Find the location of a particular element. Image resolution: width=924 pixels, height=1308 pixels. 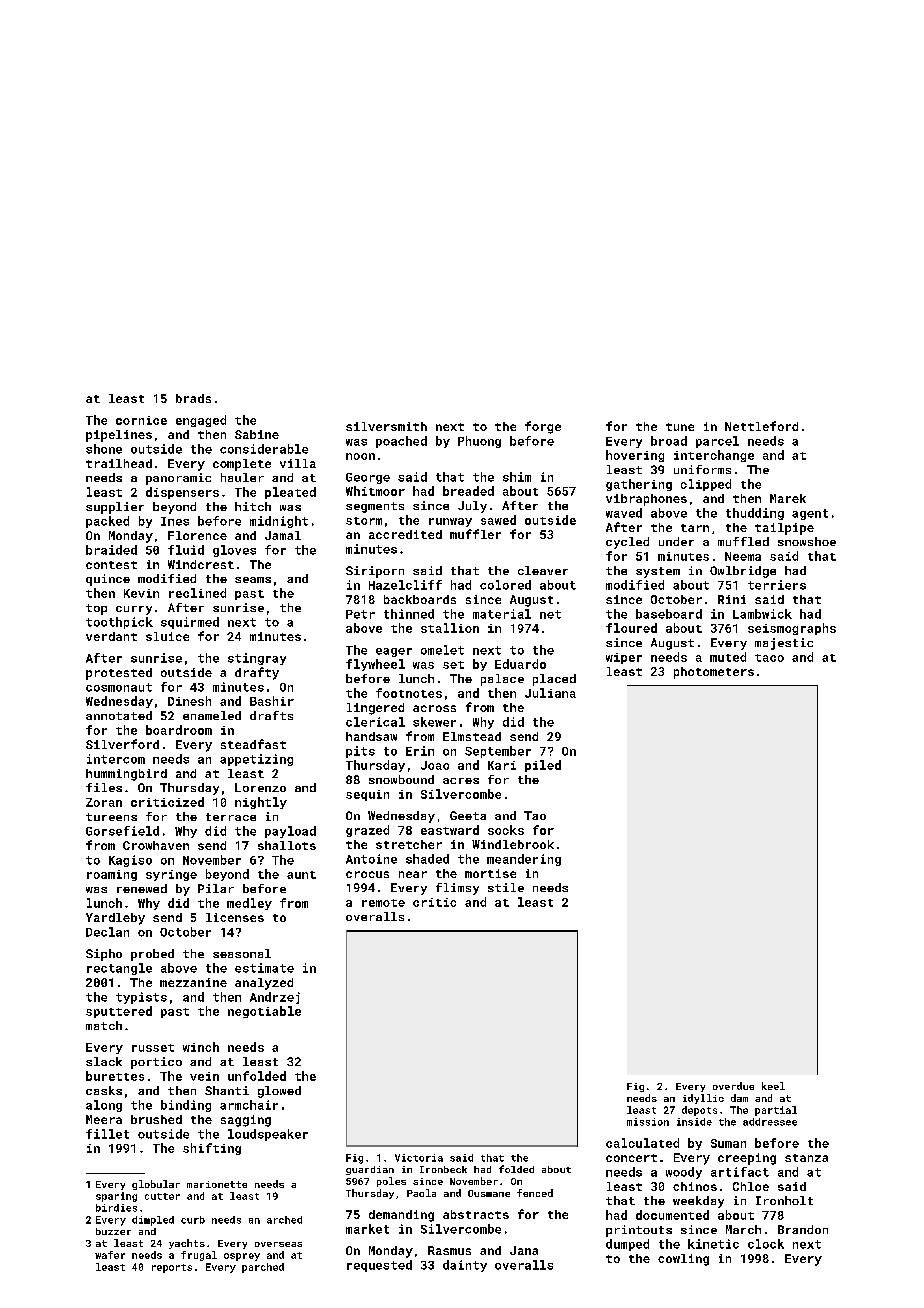

brads is located at coordinates (193, 398).
